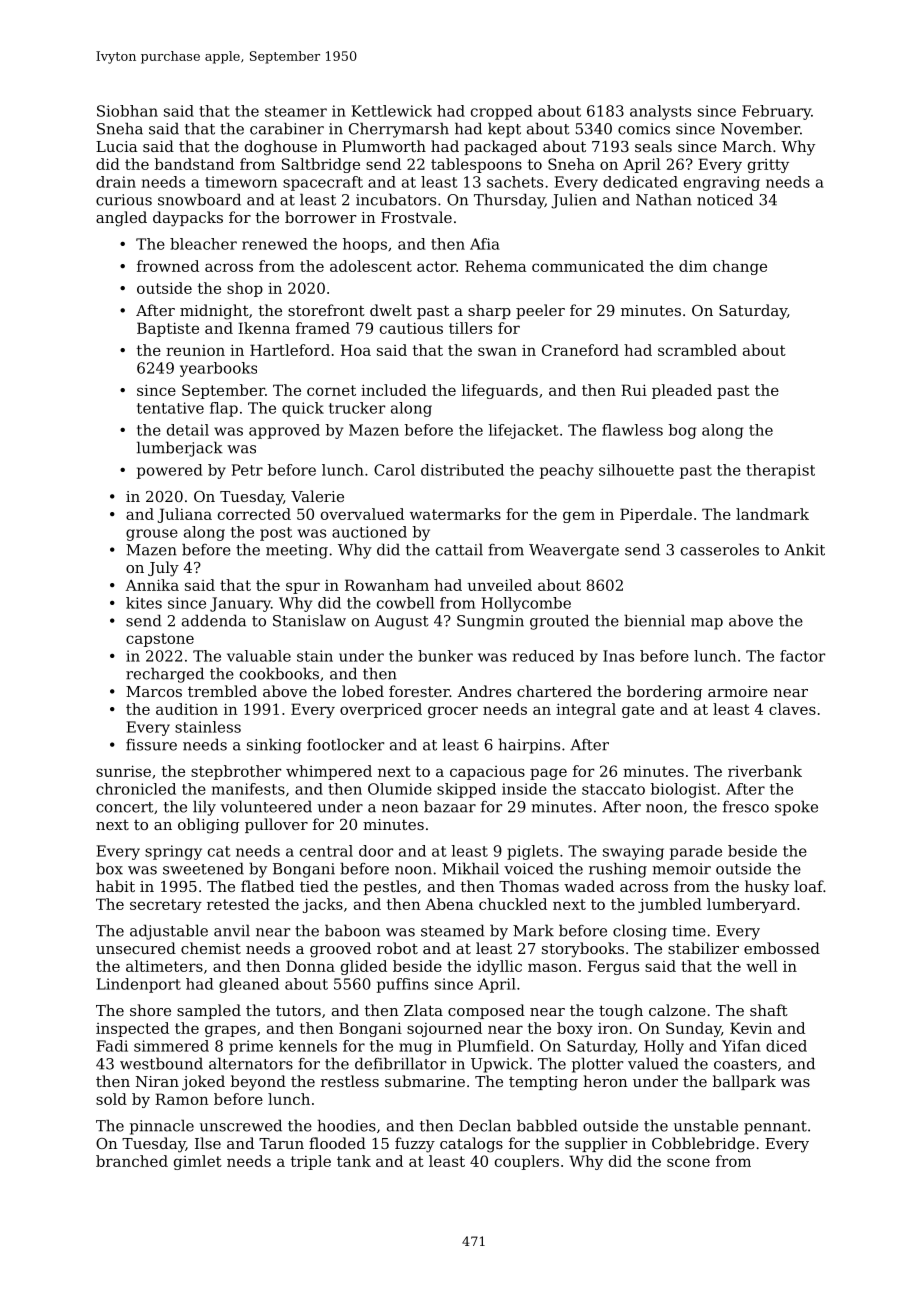 This document has width=924, height=1308. Describe the element at coordinates (214, 620) in the document. I see `addenda` at that location.
